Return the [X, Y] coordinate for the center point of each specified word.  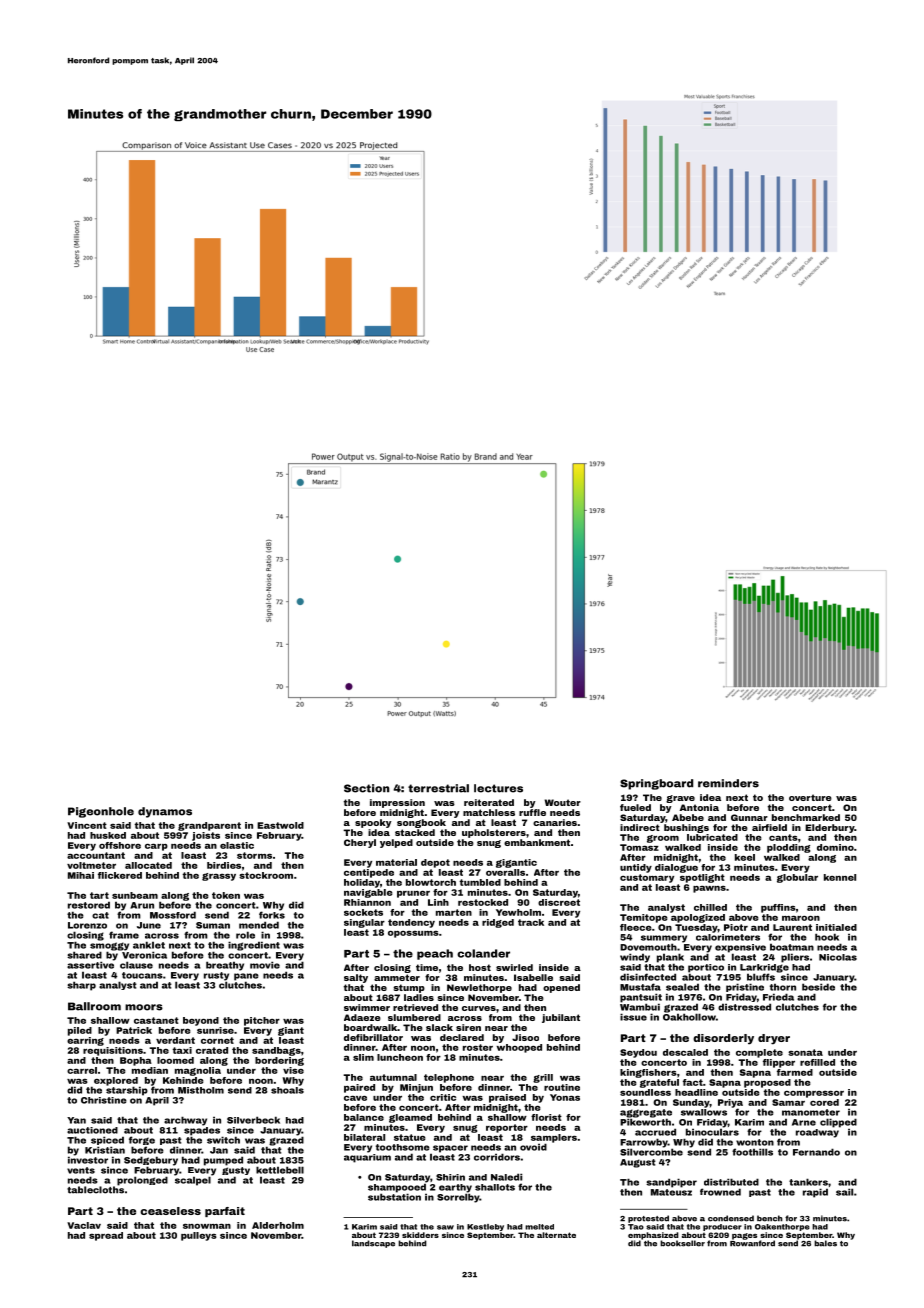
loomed [175, 1060]
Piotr [736, 927]
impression [397, 803]
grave [680, 799]
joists [206, 836]
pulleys [199, 1236]
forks [272, 915]
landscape [373, 1244]
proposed [767, 1083]
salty [356, 978]
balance [364, 1117]
